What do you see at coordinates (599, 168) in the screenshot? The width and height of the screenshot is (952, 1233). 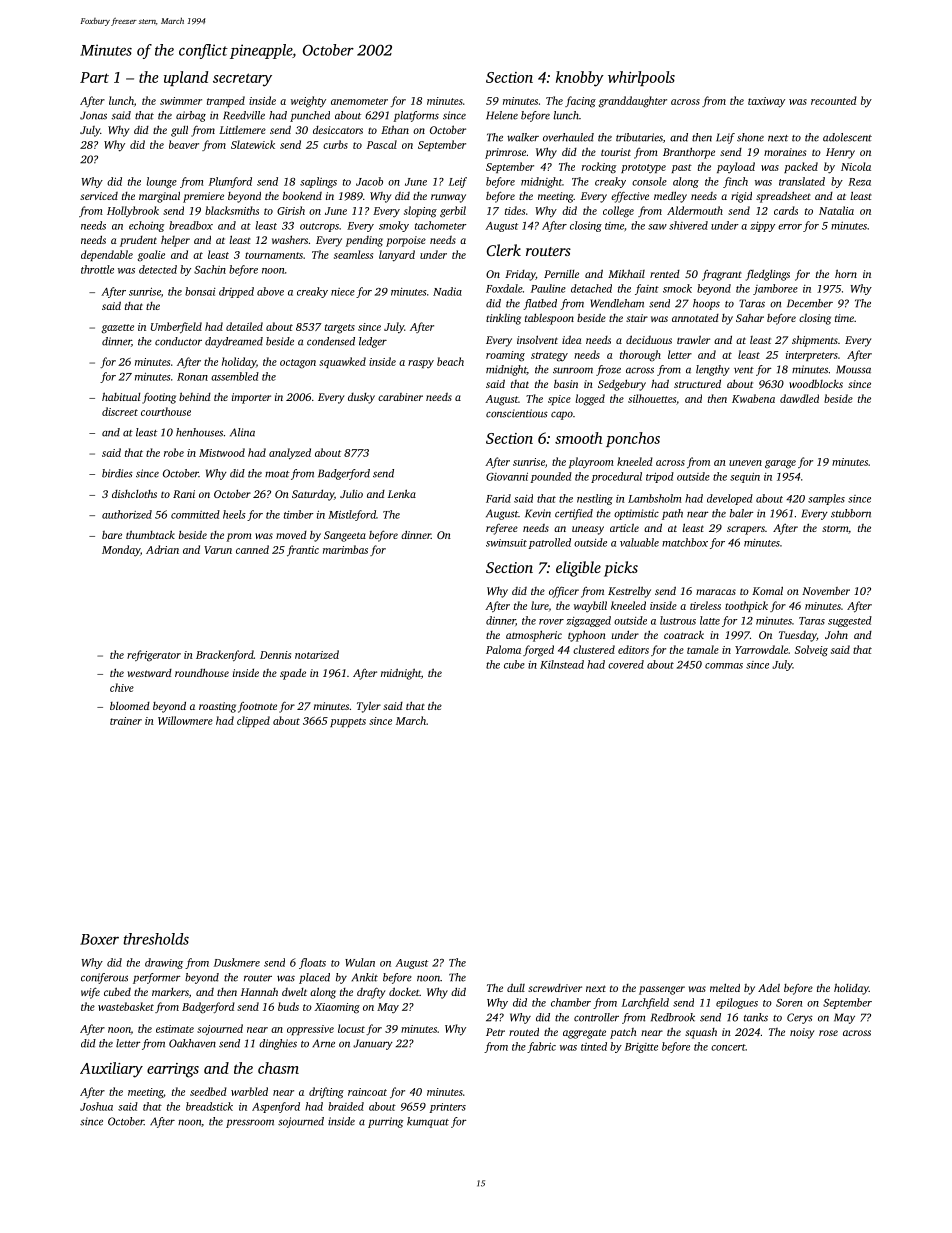 I see `rocking` at bounding box center [599, 168].
